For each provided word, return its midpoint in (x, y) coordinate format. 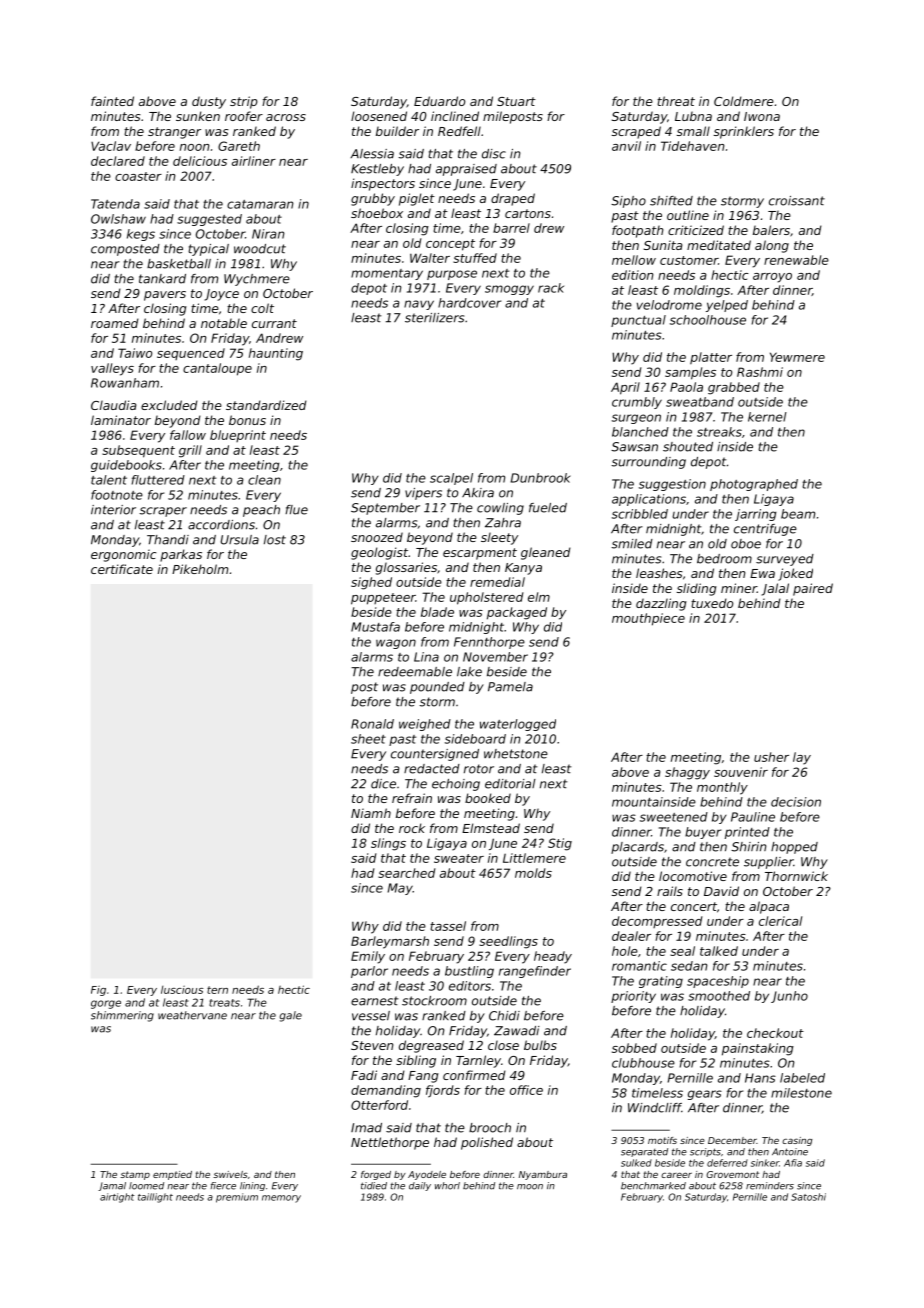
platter (711, 358)
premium (237, 1198)
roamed (115, 323)
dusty (209, 102)
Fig (98, 991)
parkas (181, 555)
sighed (371, 583)
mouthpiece (648, 619)
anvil (626, 146)
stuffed (475, 258)
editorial (510, 784)
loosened (379, 116)
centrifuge (765, 530)
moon (530, 1187)
